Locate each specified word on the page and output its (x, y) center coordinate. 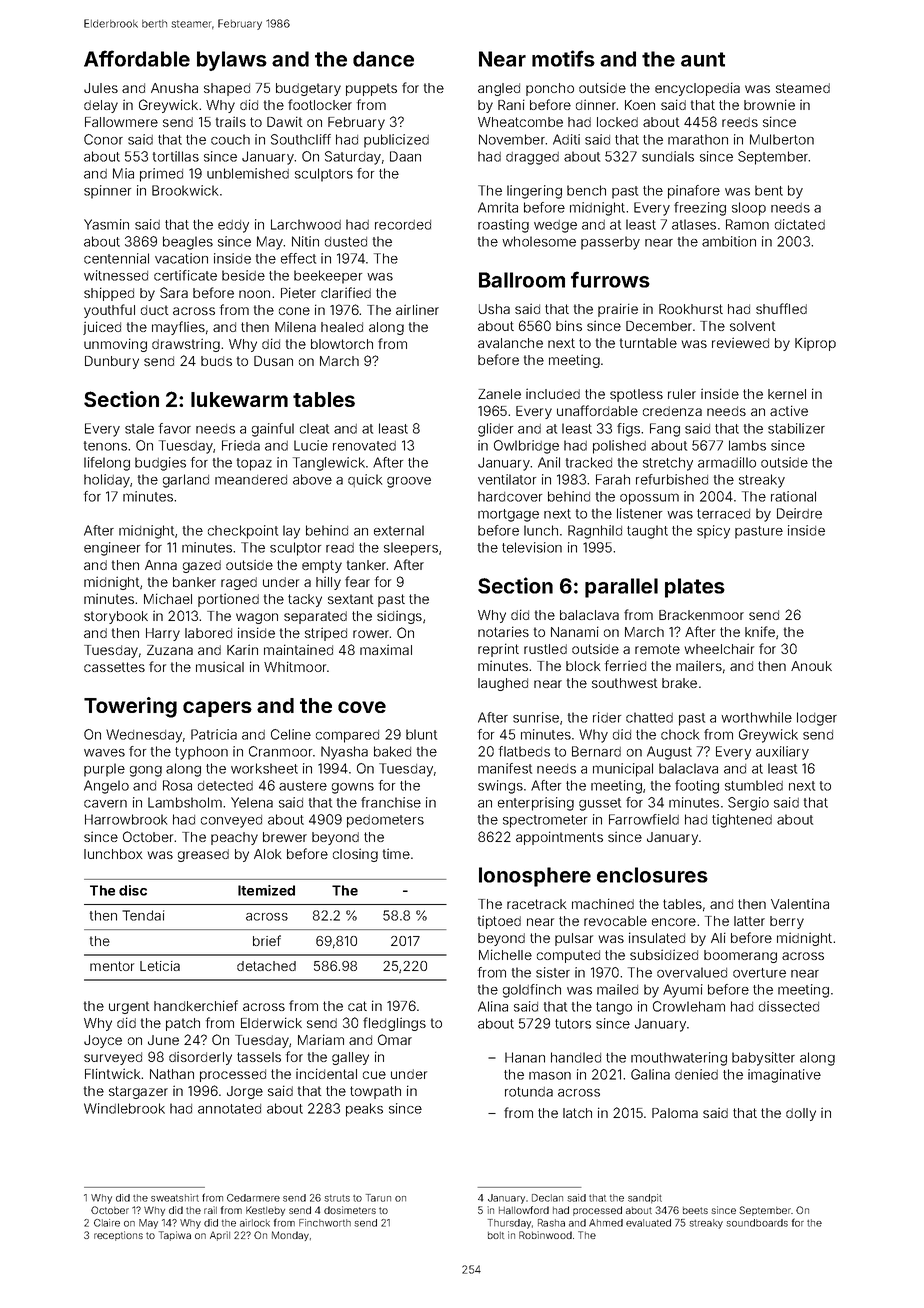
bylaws (232, 61)
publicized (396, 141)
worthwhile (756, 717)
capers (217, 709)
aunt (703, 59)
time (396, 853)
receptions (118, 1236)
